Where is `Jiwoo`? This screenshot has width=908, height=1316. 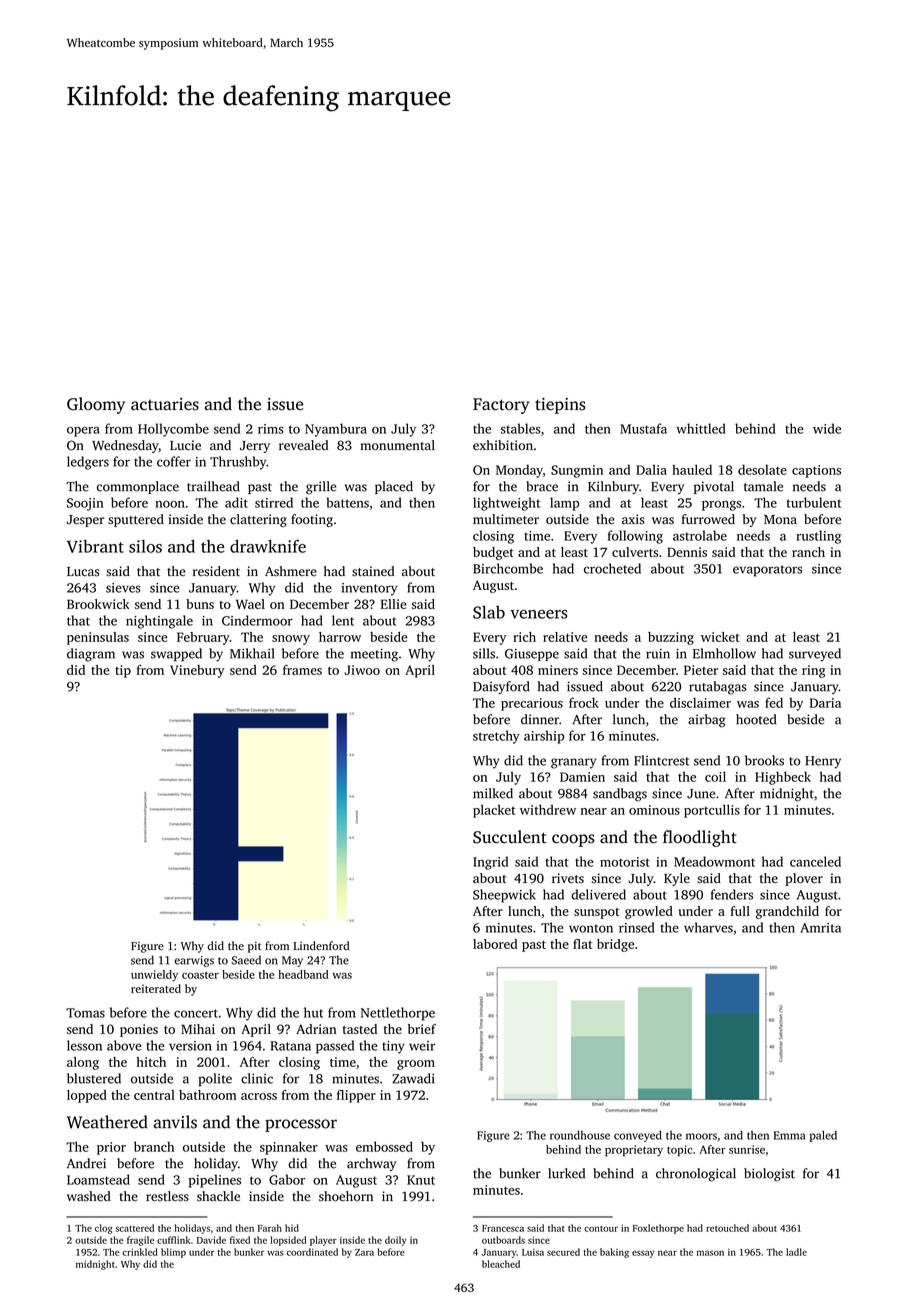
Jiwoo is located at coordinates (362, 670).
